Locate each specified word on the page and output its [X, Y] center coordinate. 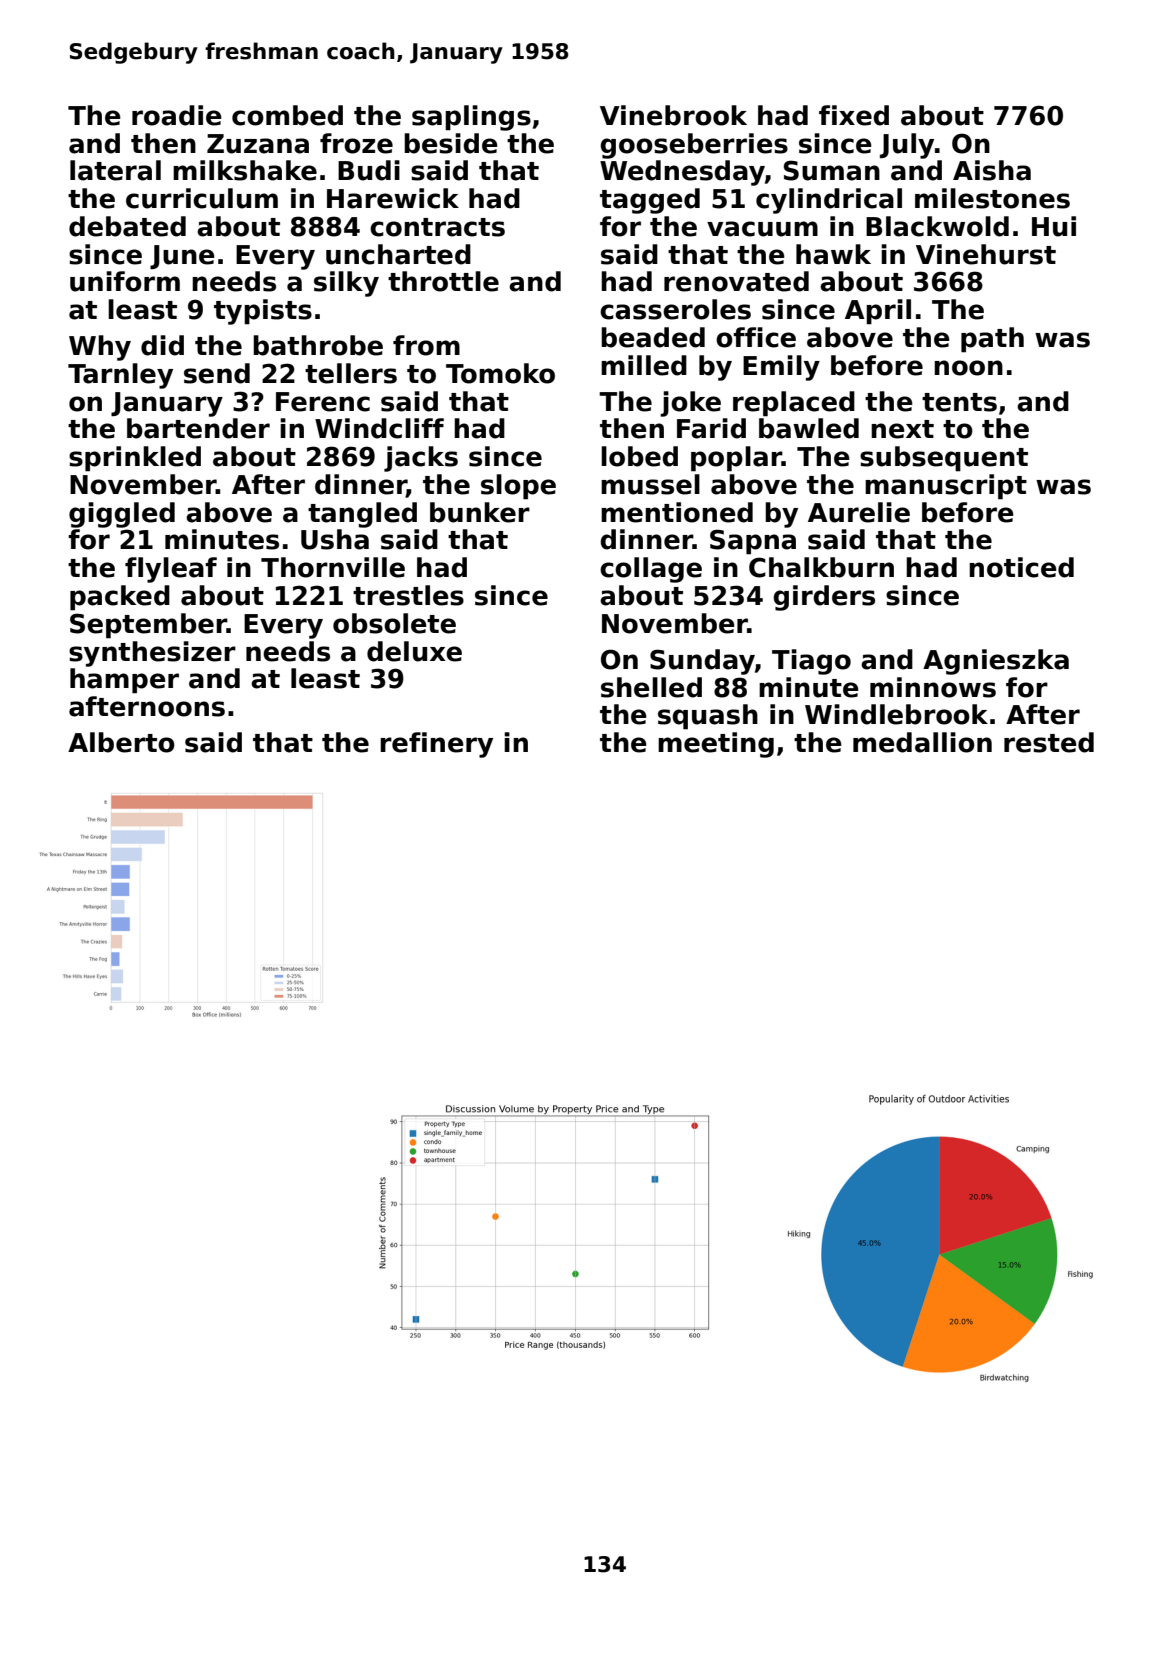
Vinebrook [673, 115]
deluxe [414, 651]
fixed [854, 115]
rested [1049, 742]
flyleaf [171, 570]
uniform [125, 281]
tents [959, 402]
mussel [650, 484]
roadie [177, 115]
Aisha [992, 170]
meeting [716, 745]
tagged [650, 201]
